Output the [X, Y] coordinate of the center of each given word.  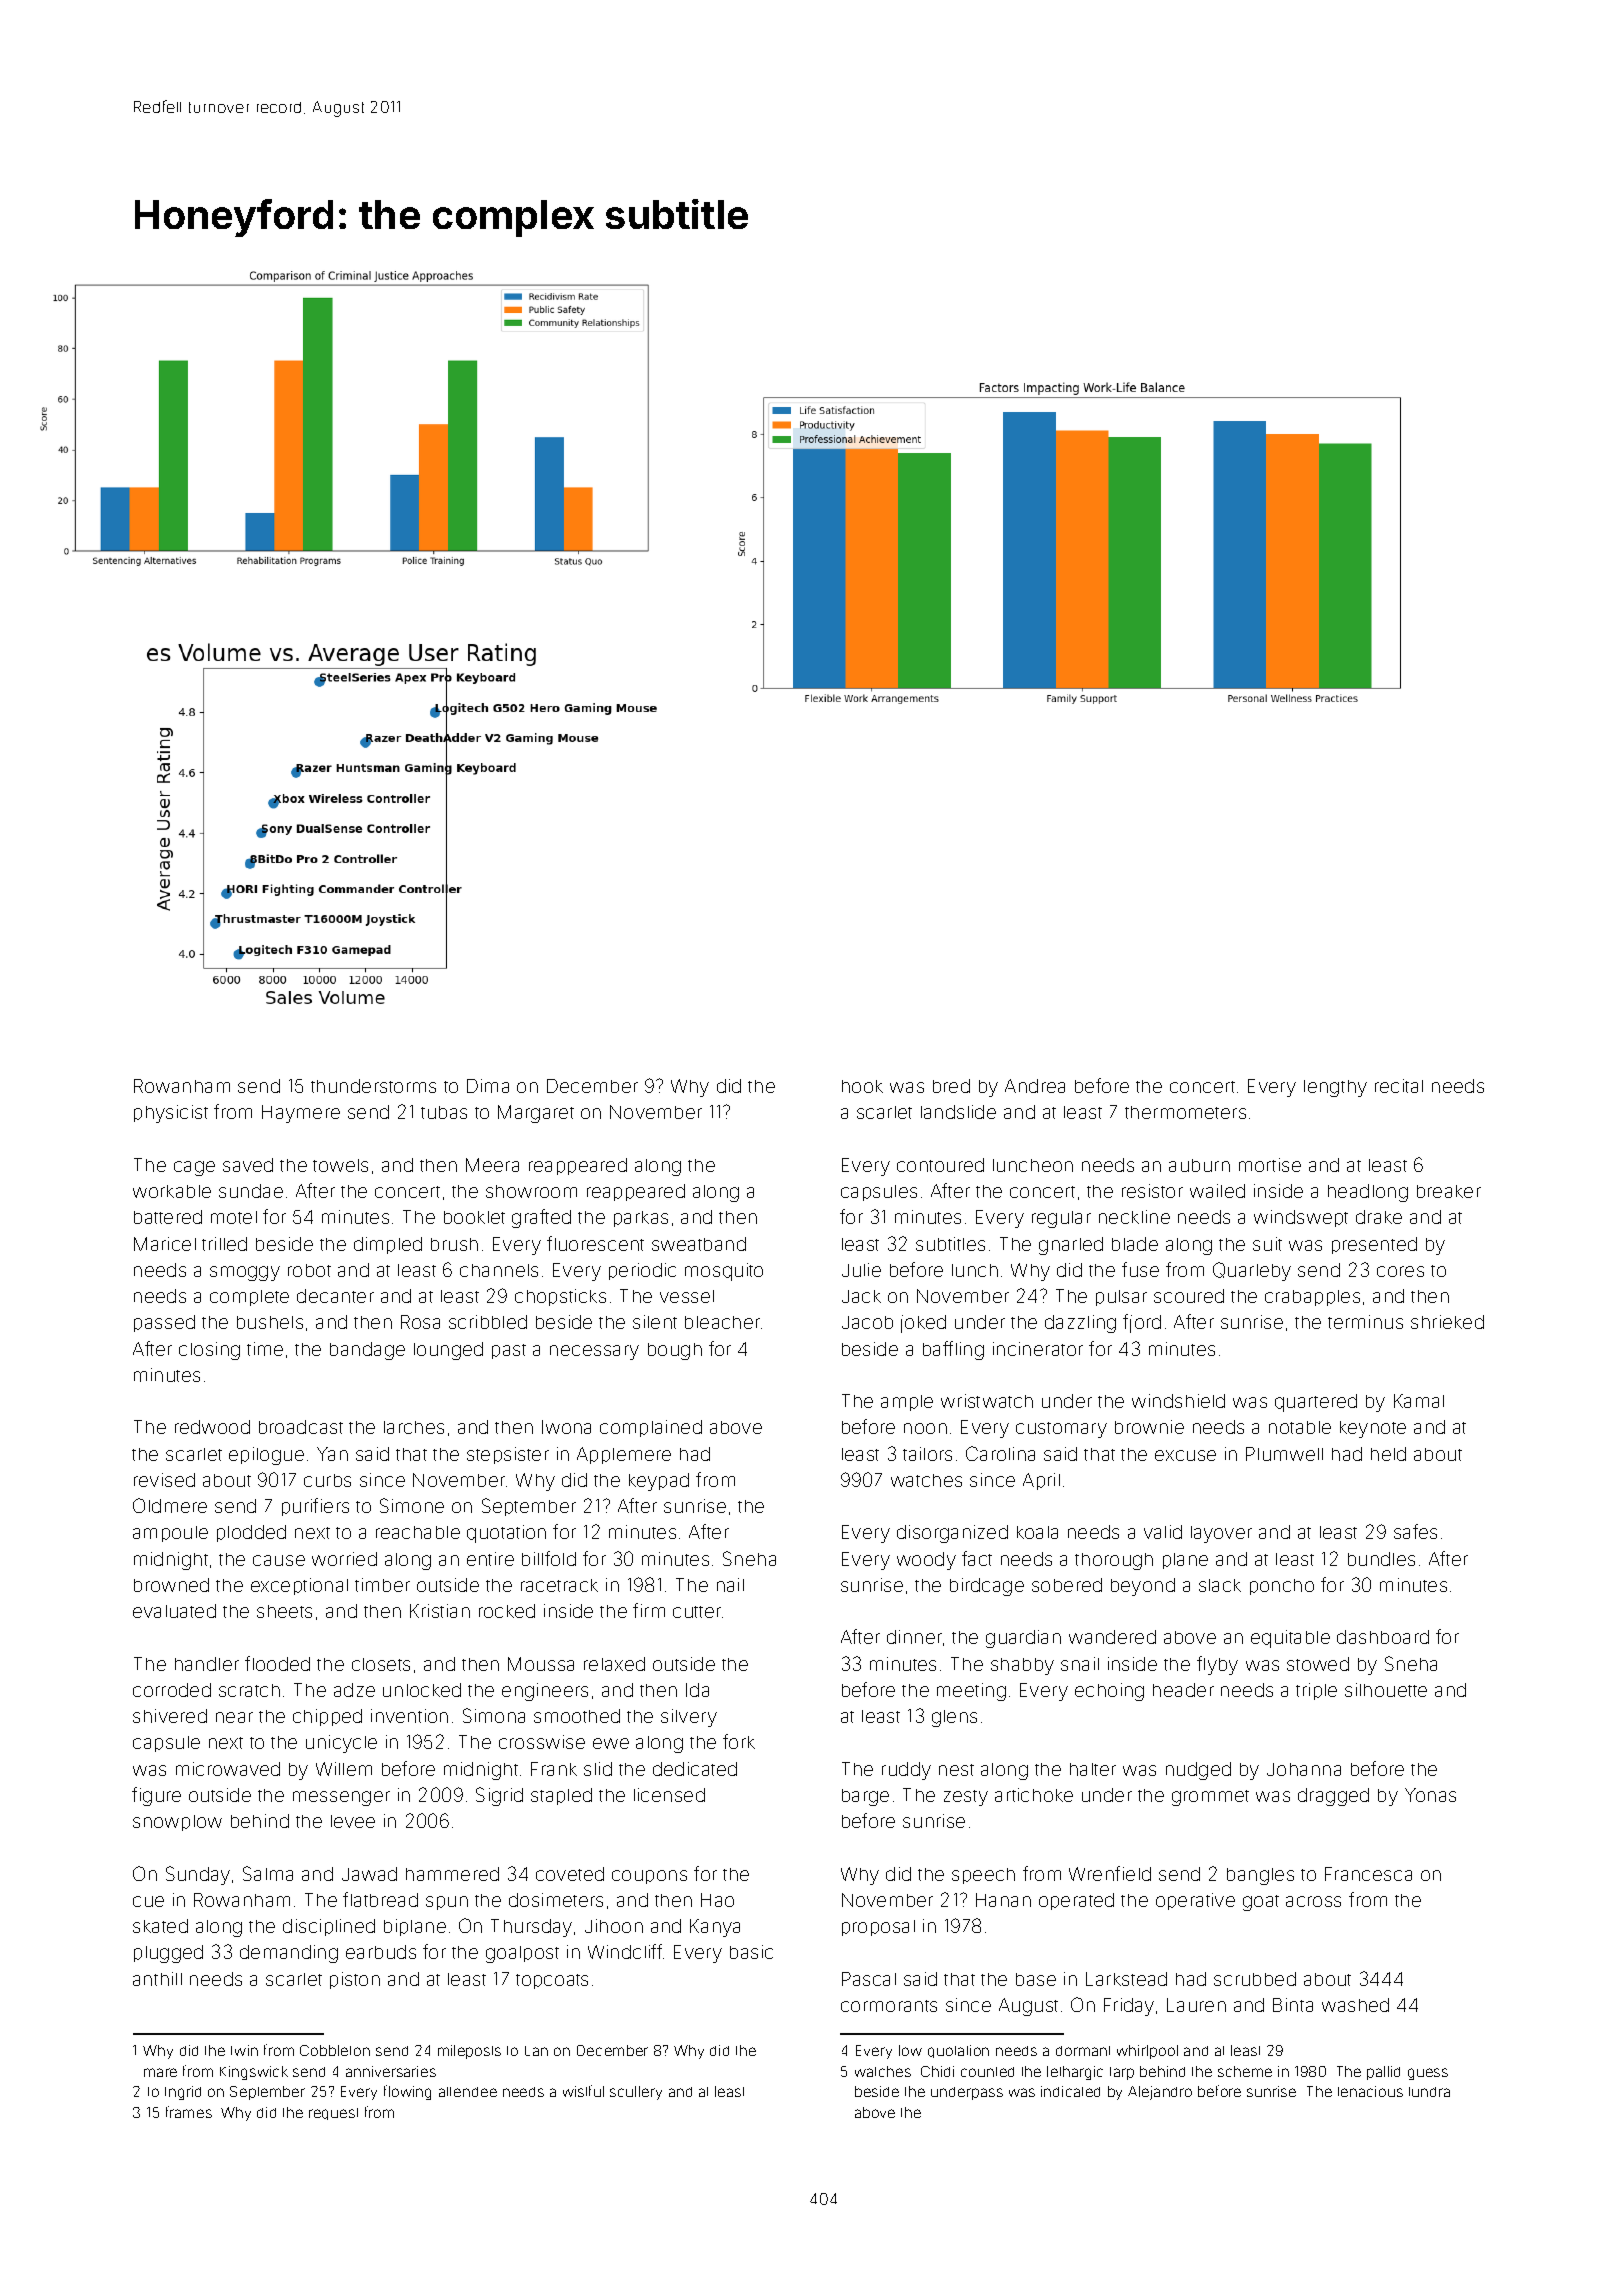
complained [651, 1428]
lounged [448, 1351]
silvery [689, 1718]
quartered [1316, 1403]
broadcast [301, 1427]
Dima [488, 1086]
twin [244, 2050]
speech [983, 1876]
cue [148, 1901]
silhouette [1386, 1690]
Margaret [536, 1114]
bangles [1260, 1876]
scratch [249, 1690]
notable [1300, 1427]
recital [1399, 1086]
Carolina [1000, 1453]
